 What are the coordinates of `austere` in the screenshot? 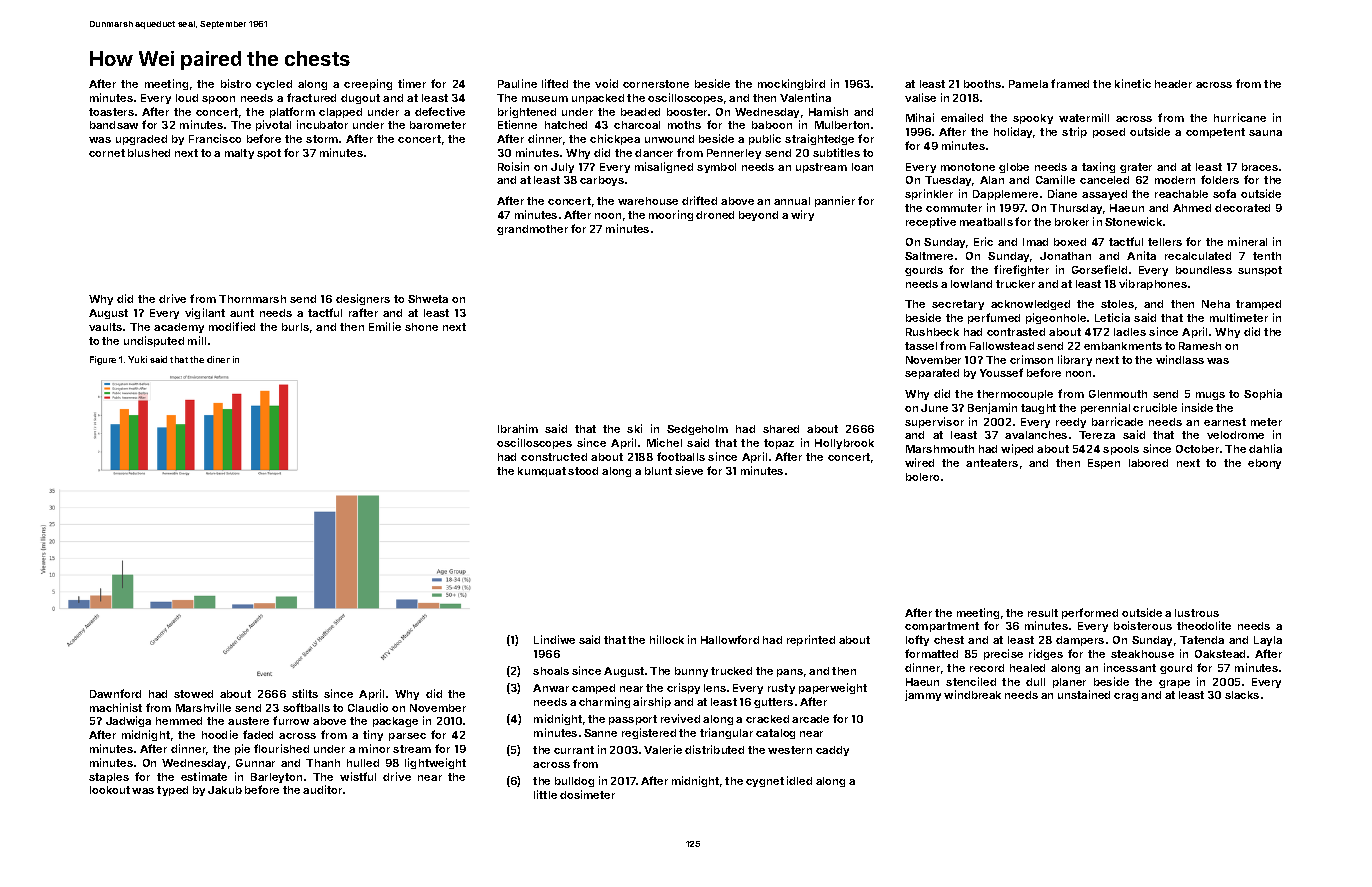 It's located at (248, 721).
